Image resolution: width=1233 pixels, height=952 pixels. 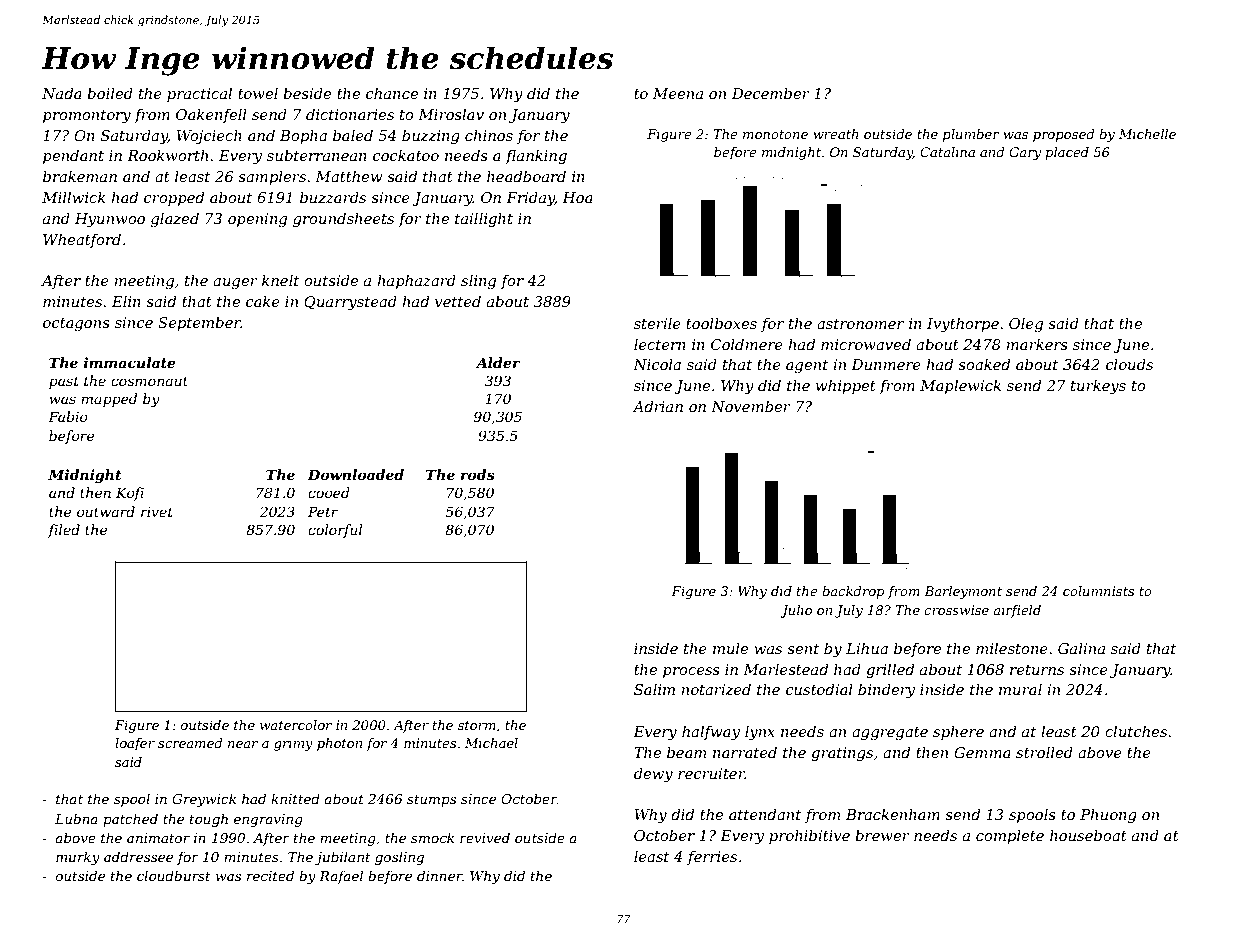 I want to click on Ivythorpe, so click(x=963, y=325).
